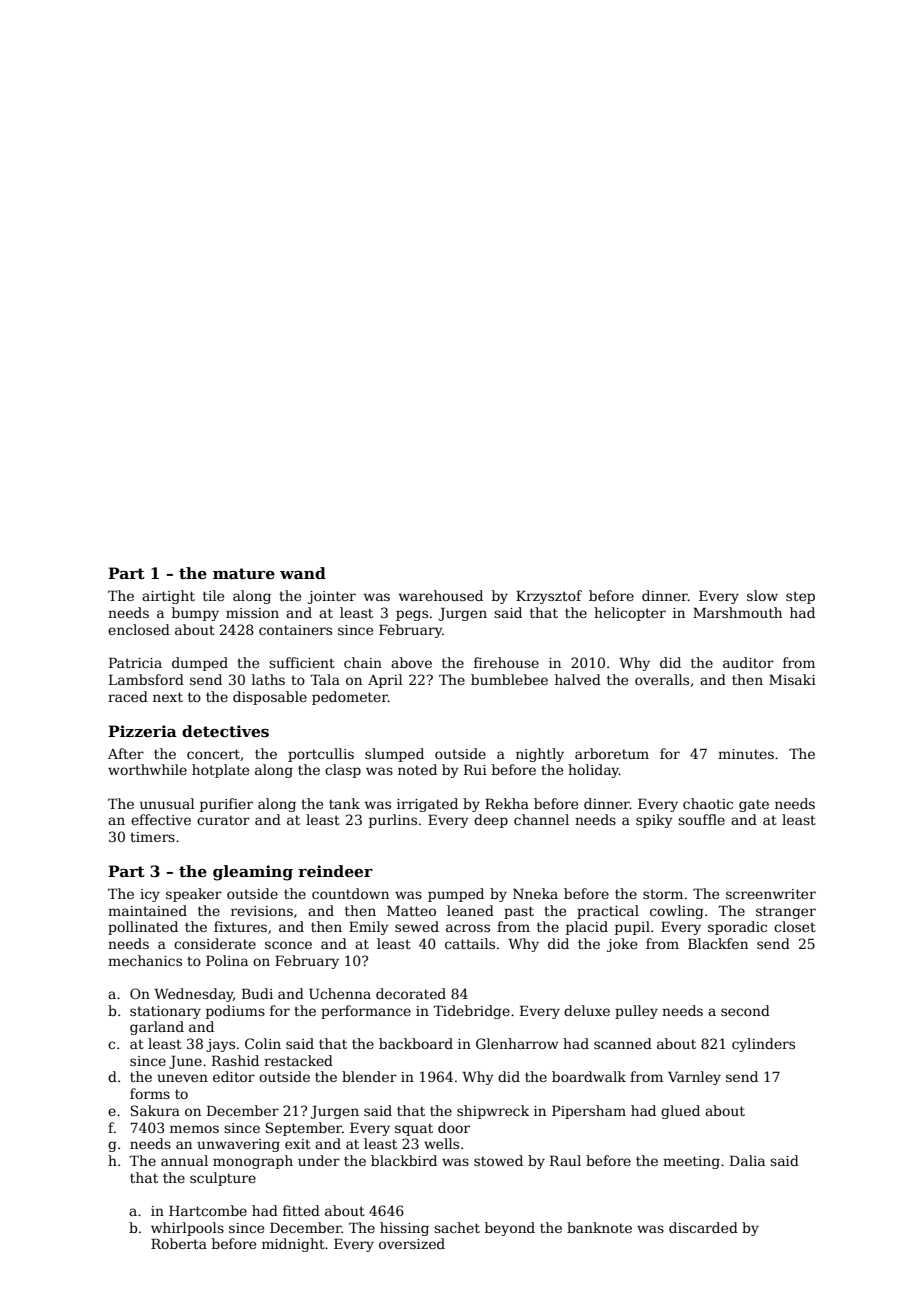 The height and width of the screenshot is (1314, 924). Describe the element at coordinates (636, 1012) in the screenshot. I see `pulley` at that location.
